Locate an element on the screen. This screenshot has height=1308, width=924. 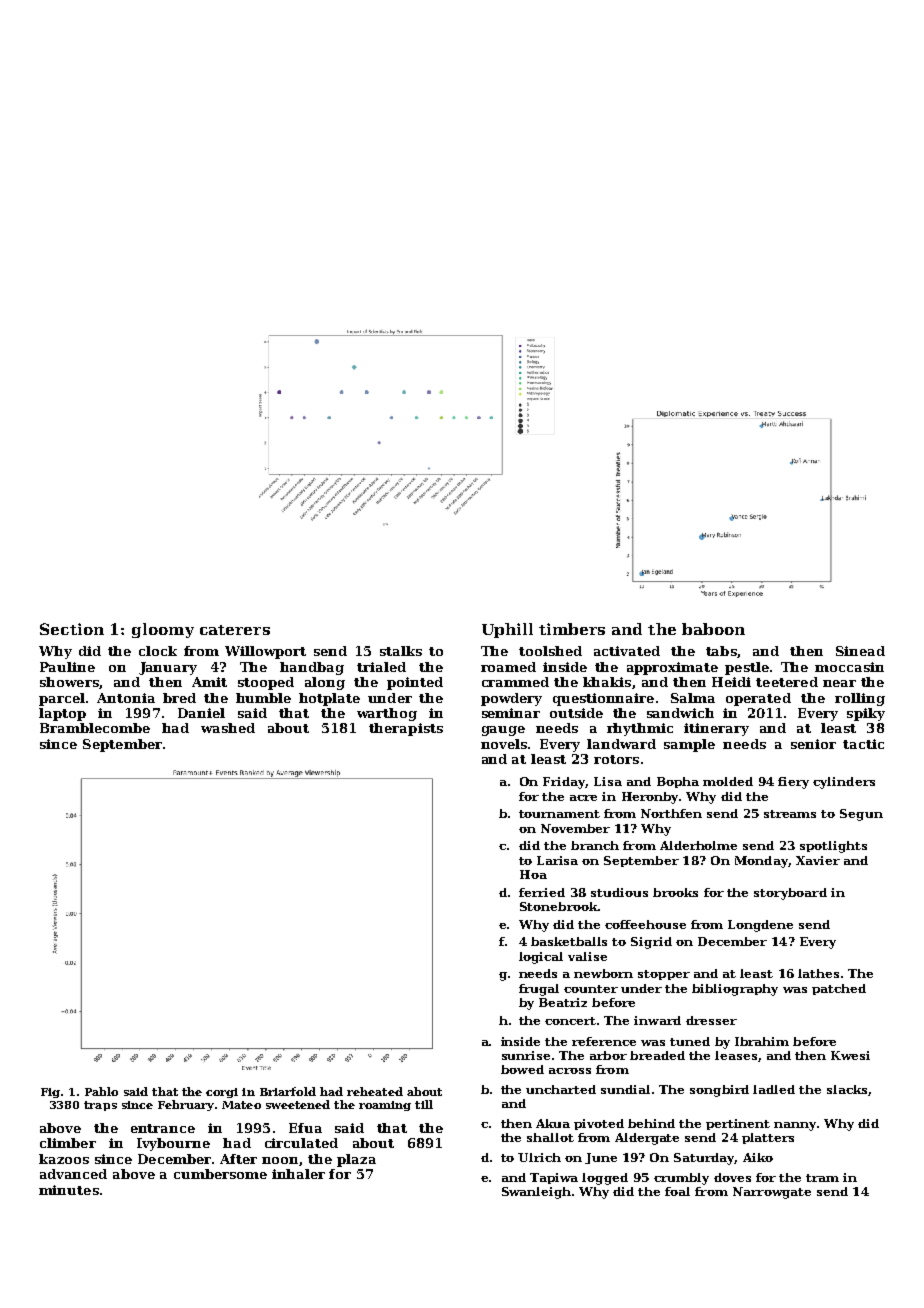
Pablo is located at coordinates (101, 1091).
